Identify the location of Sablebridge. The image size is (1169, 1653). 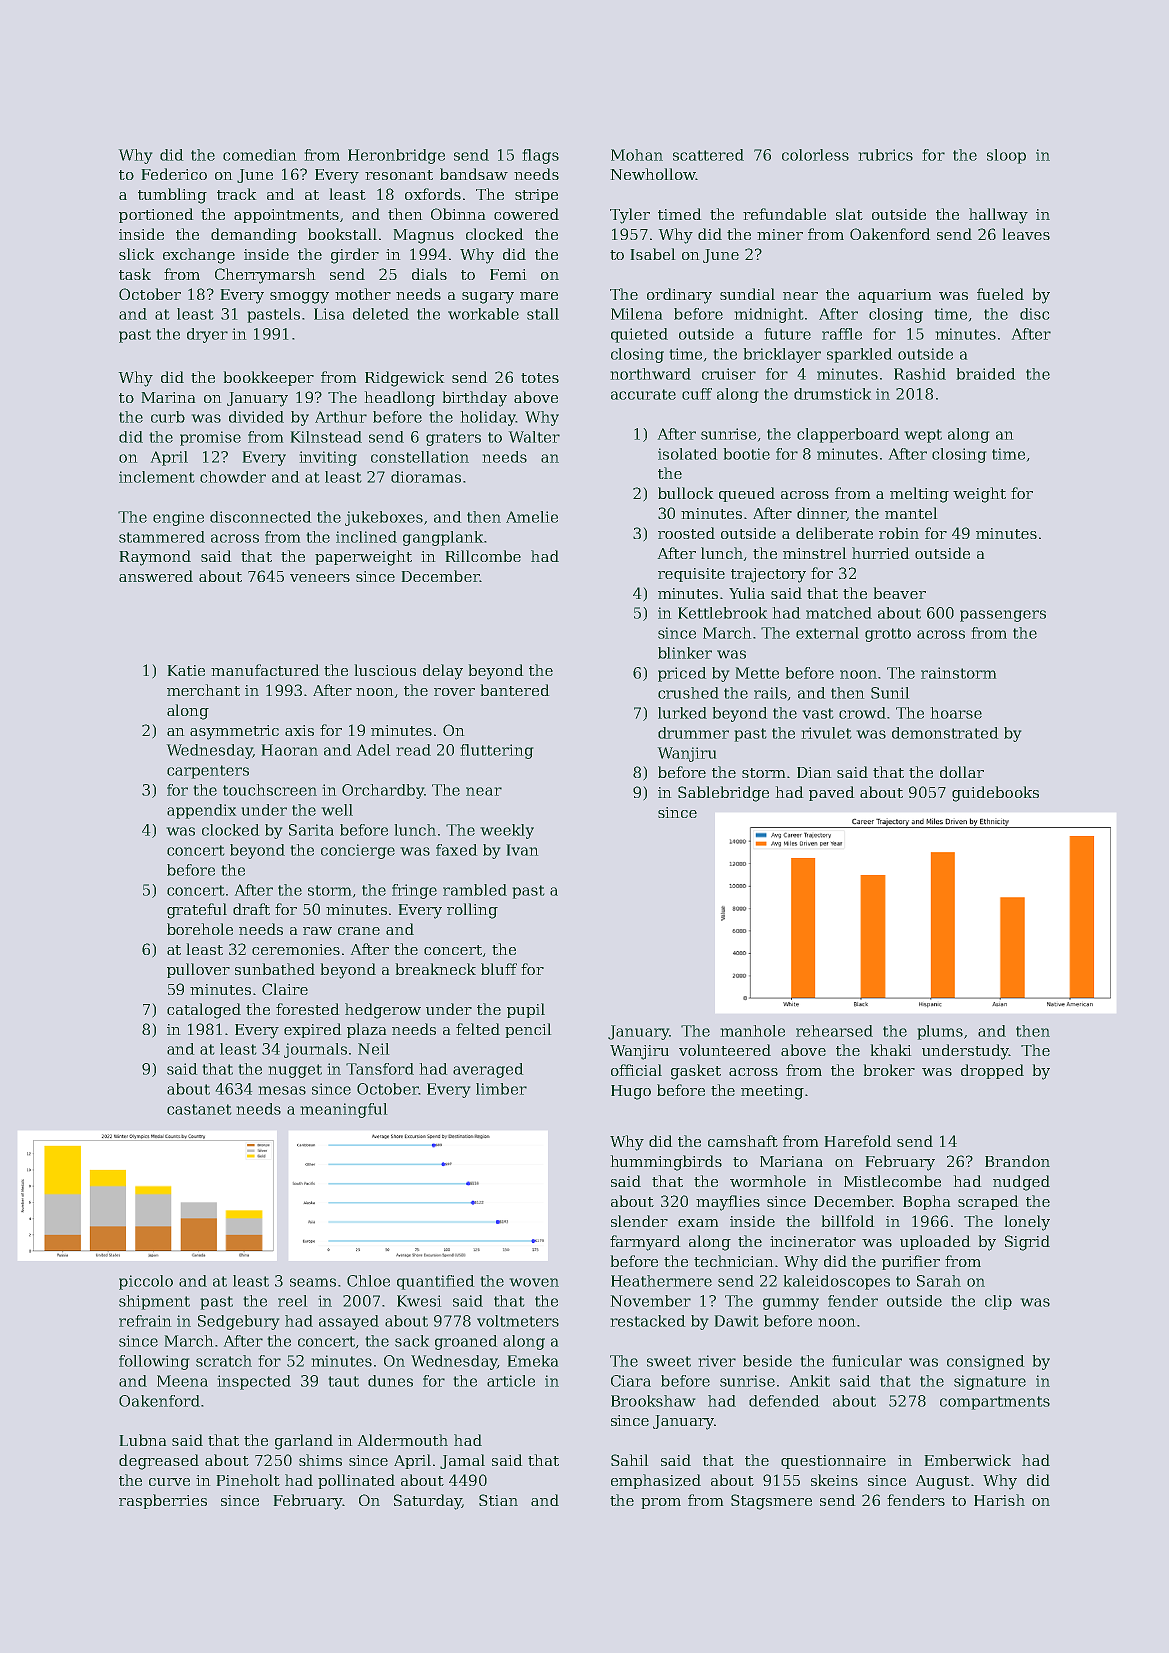
(723, 794).
